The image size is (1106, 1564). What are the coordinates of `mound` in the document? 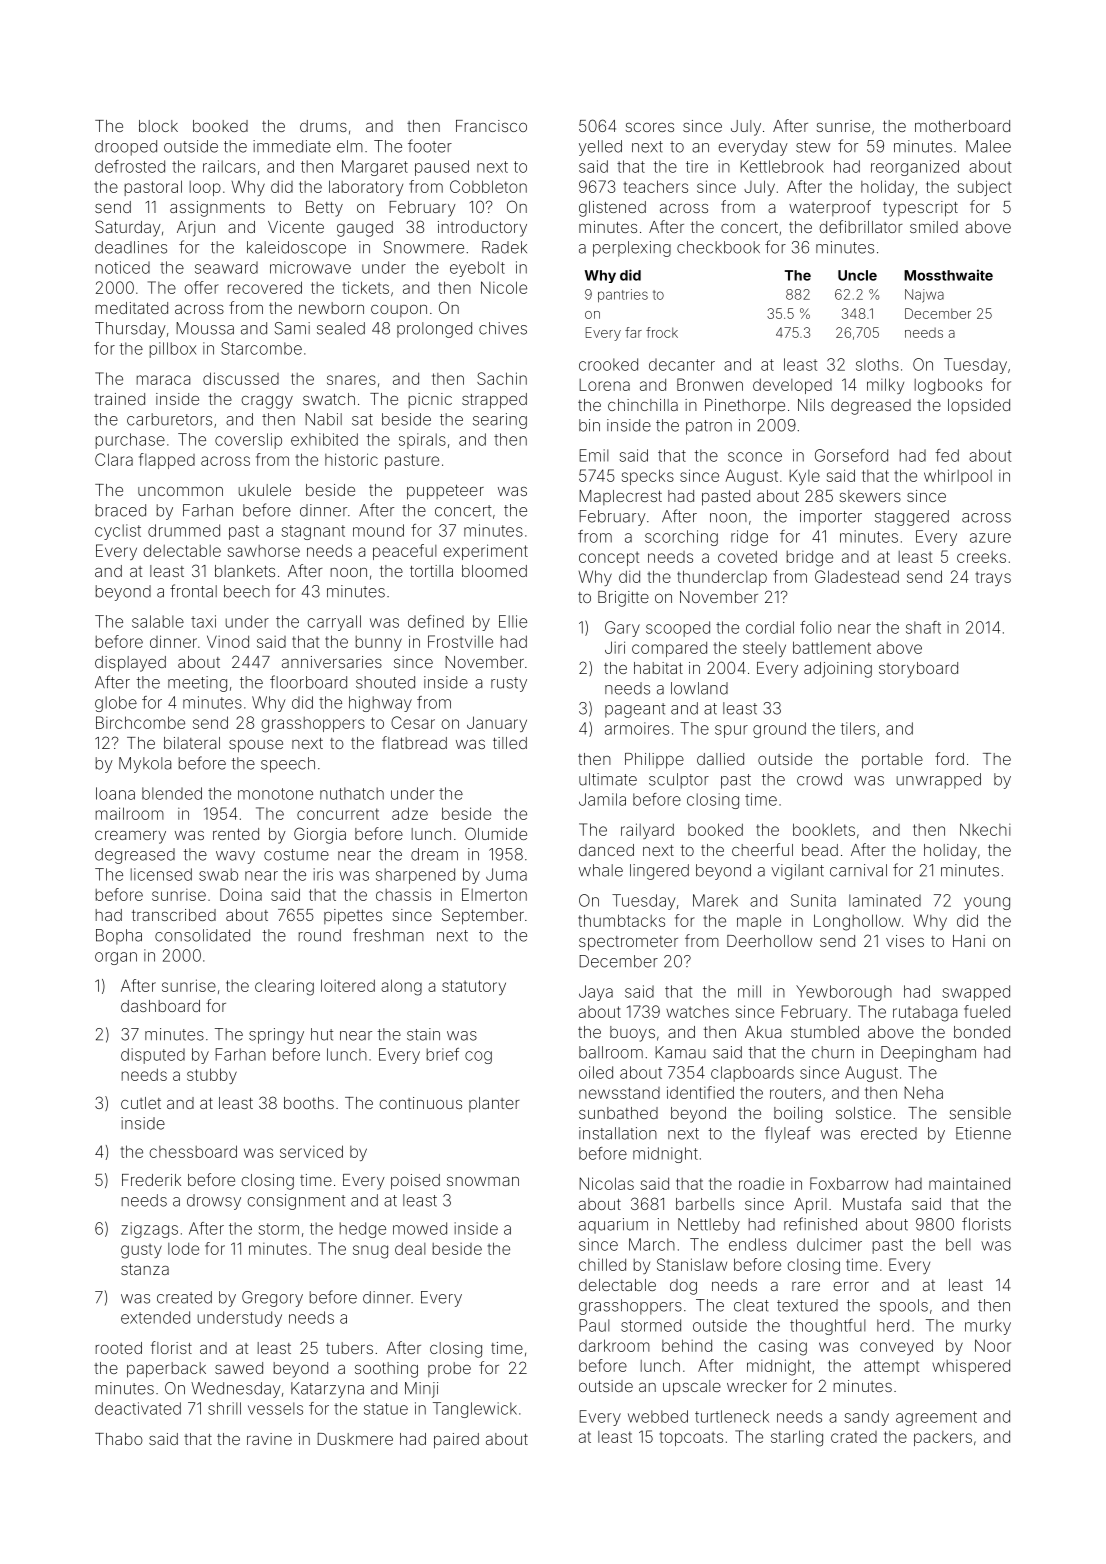 It's located at (378, 530).
